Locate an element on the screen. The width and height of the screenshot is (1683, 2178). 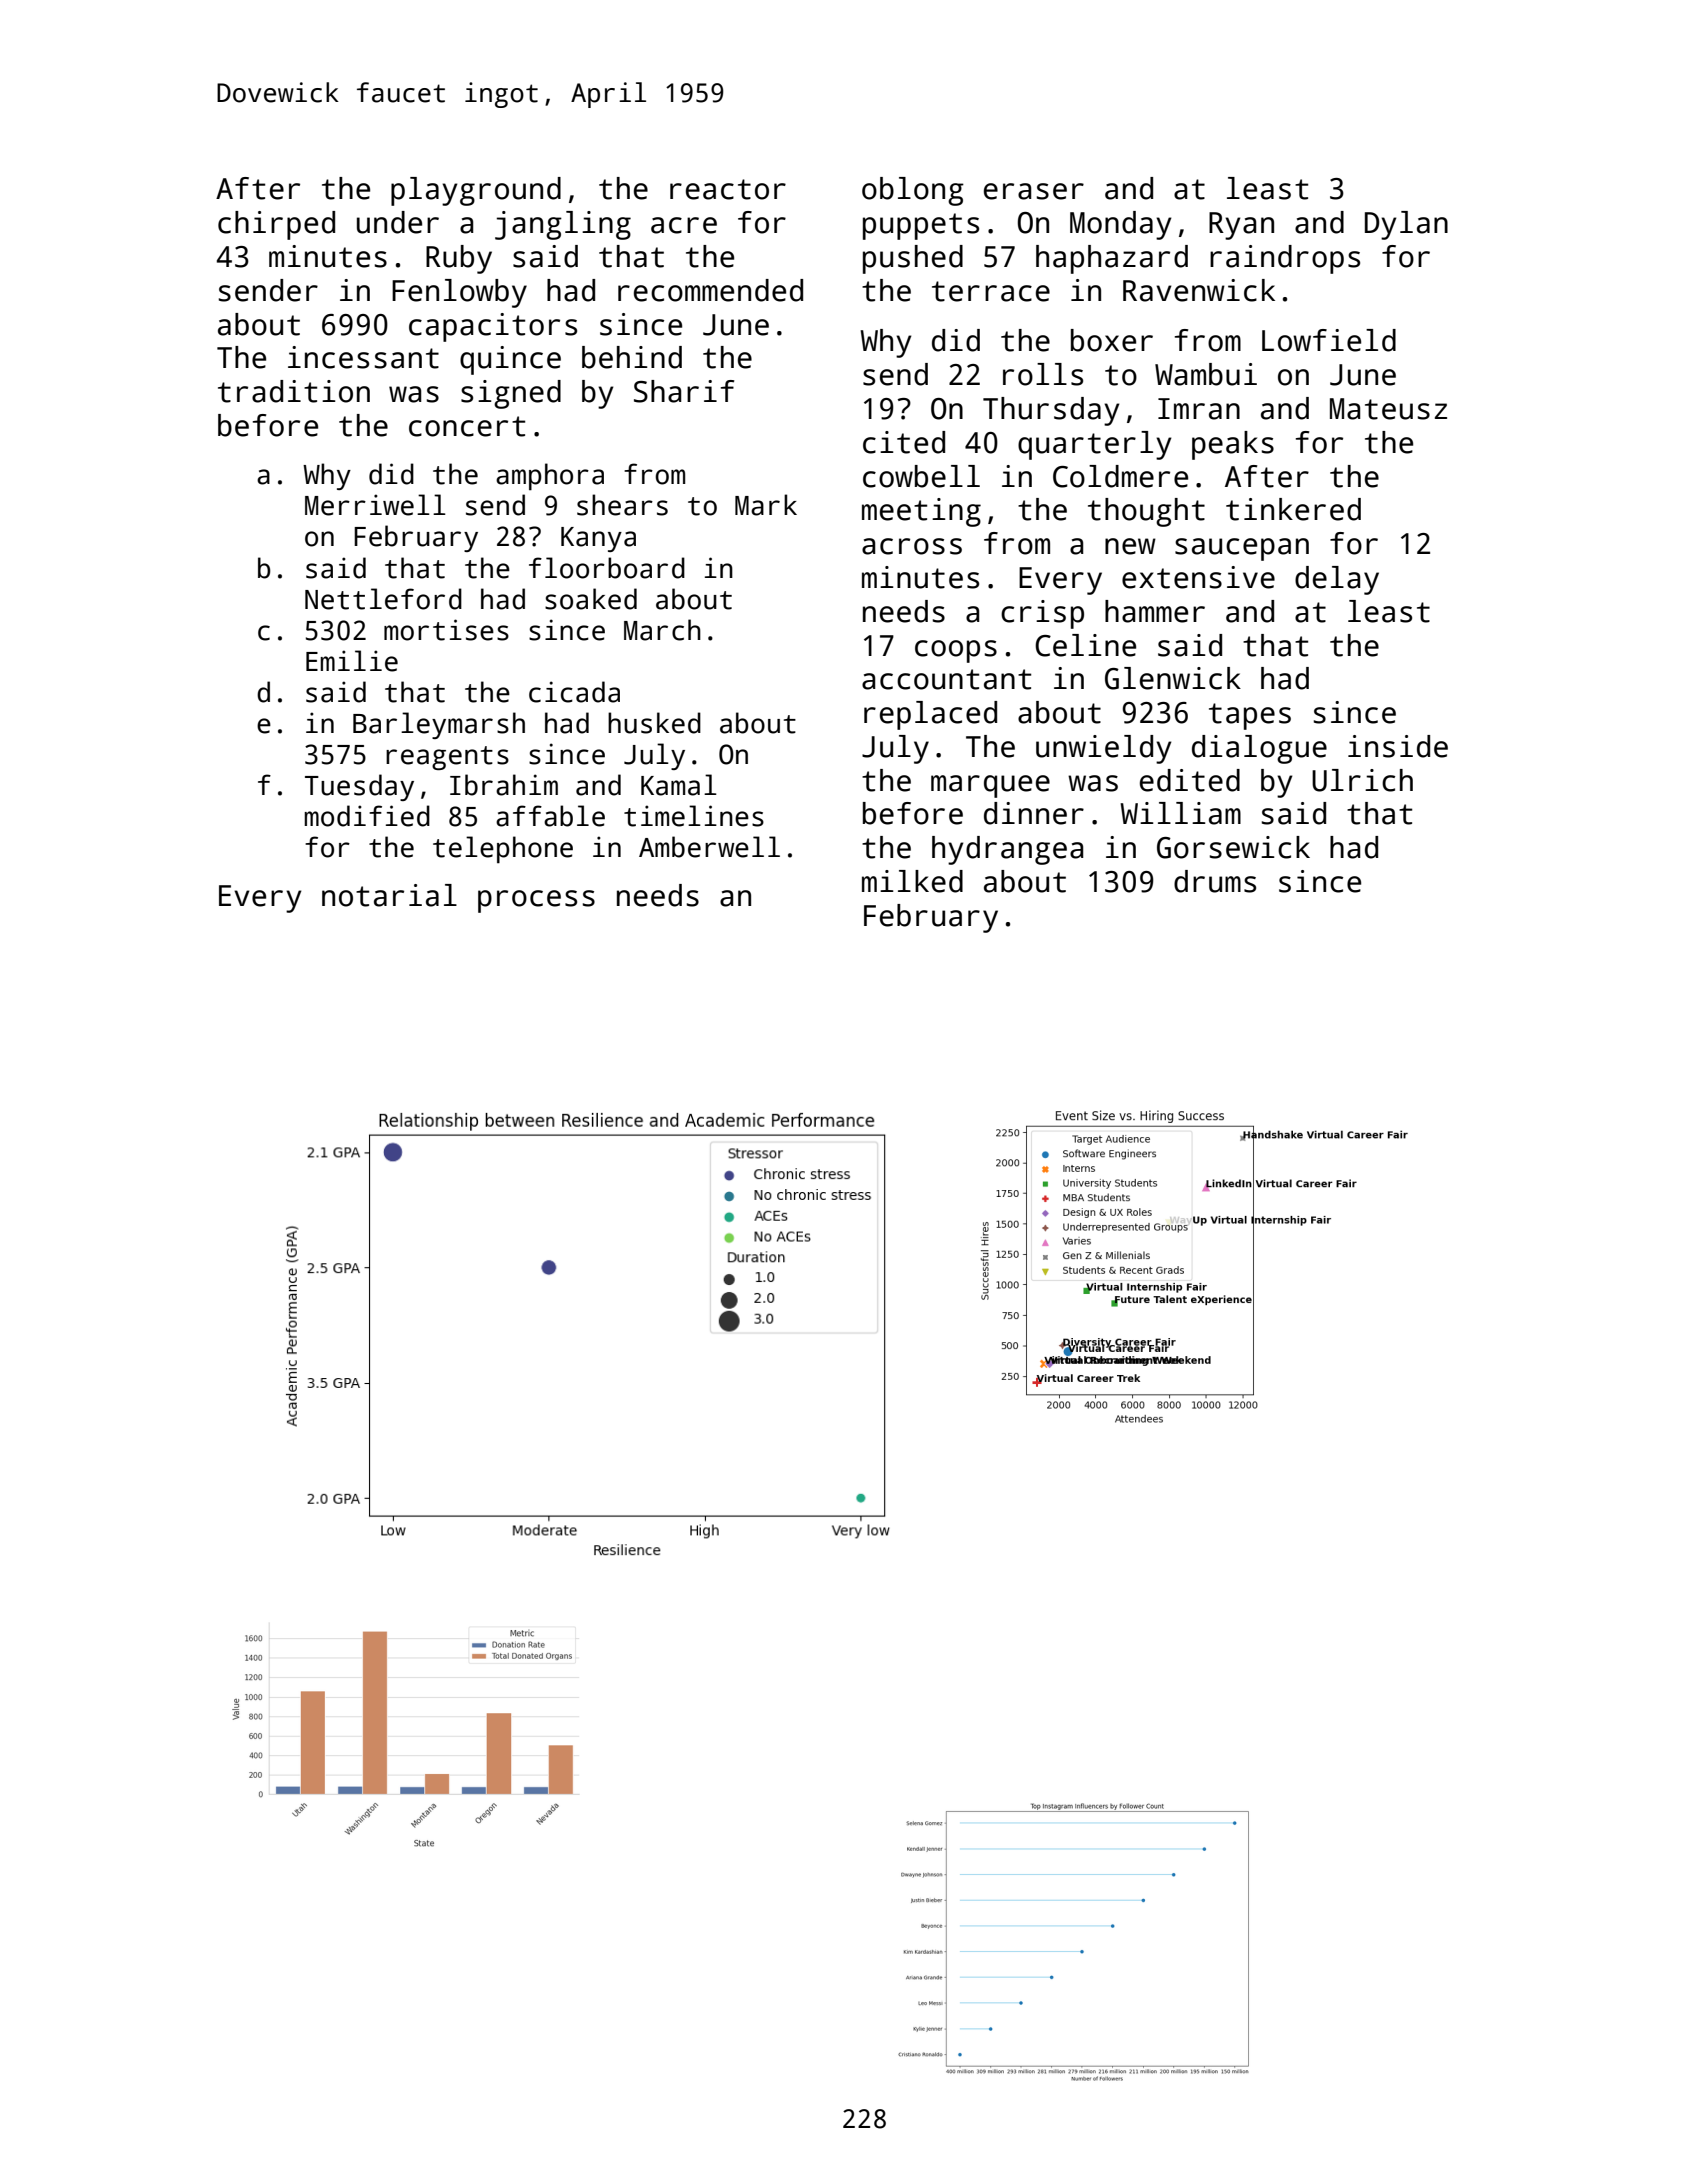
Merriwell is located at coordinates (375, 505).
